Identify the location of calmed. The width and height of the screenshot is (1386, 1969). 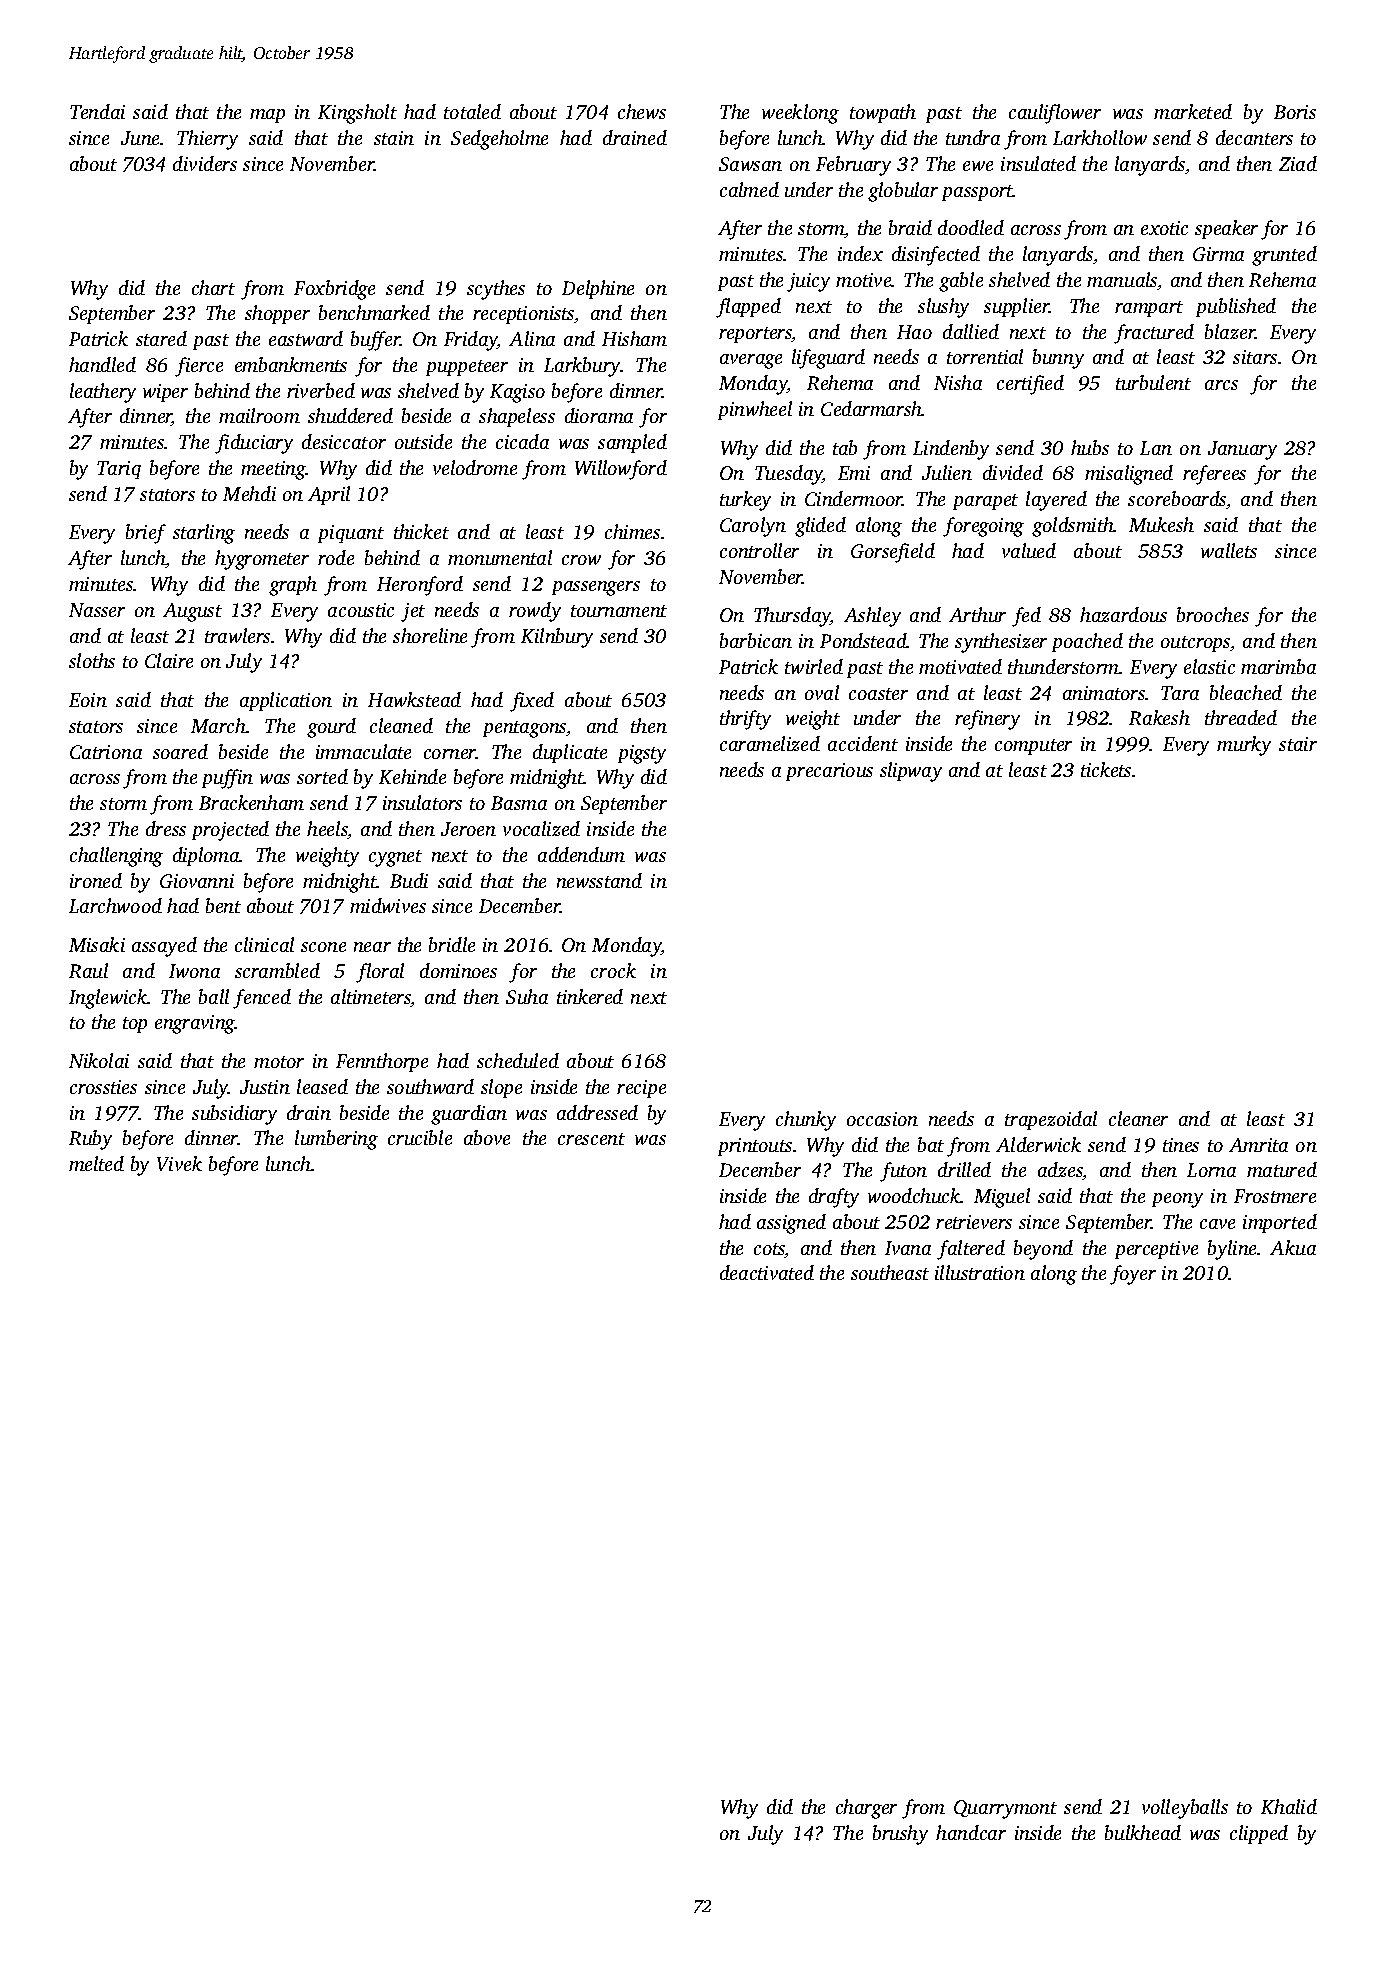
(749, 189).
